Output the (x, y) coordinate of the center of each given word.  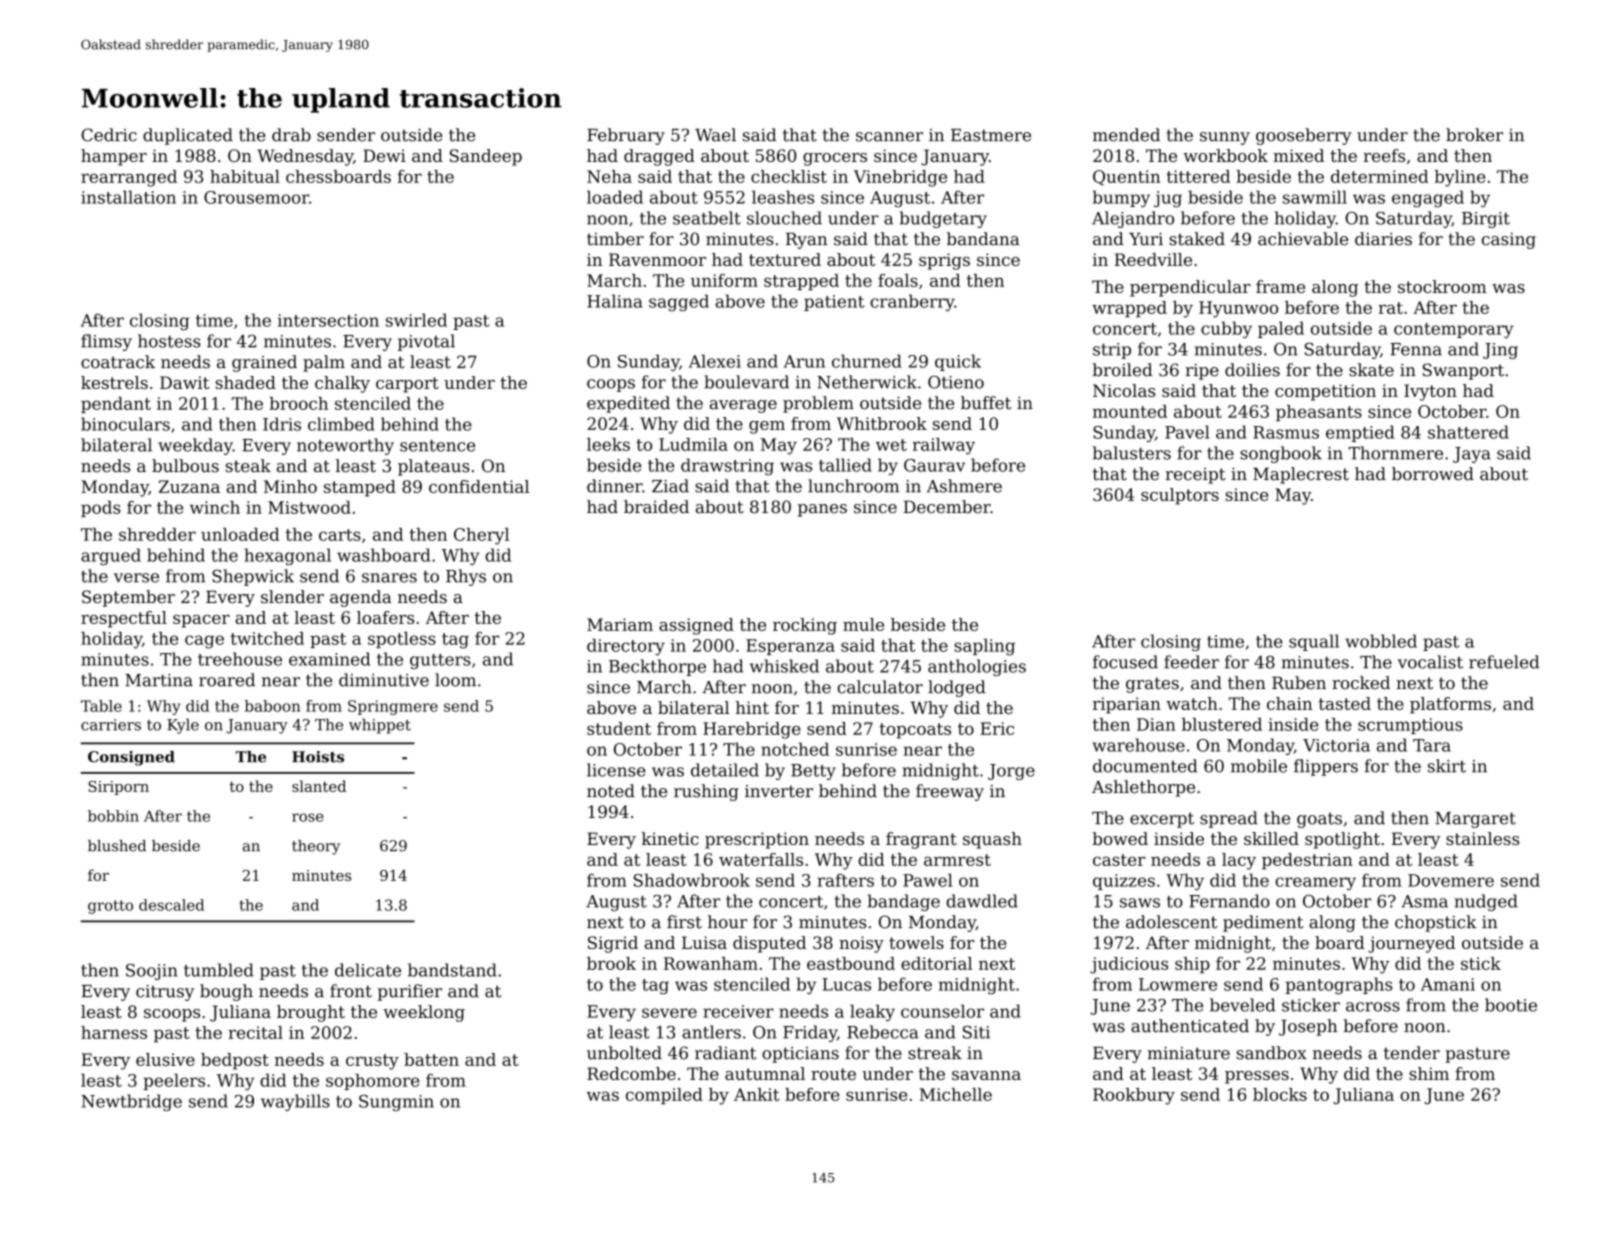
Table (101, 706)
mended (1126, 135)
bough (226, 992)
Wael (715, 135)
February (626, 136)
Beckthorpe (657, 667)
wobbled (1381, 641)
